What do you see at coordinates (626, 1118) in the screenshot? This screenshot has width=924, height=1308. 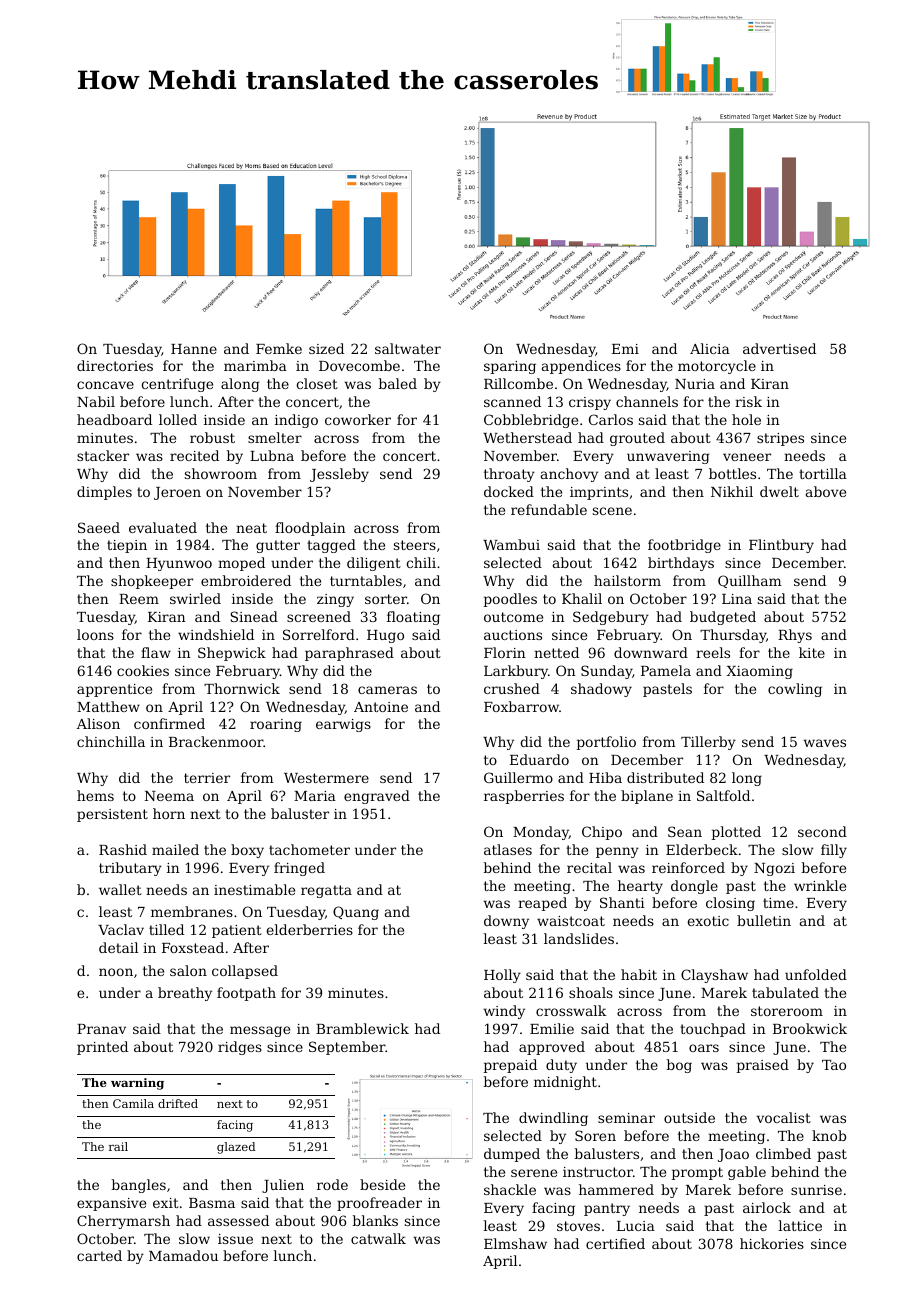 I see `seminar` at bounding box center [626, 1118].
